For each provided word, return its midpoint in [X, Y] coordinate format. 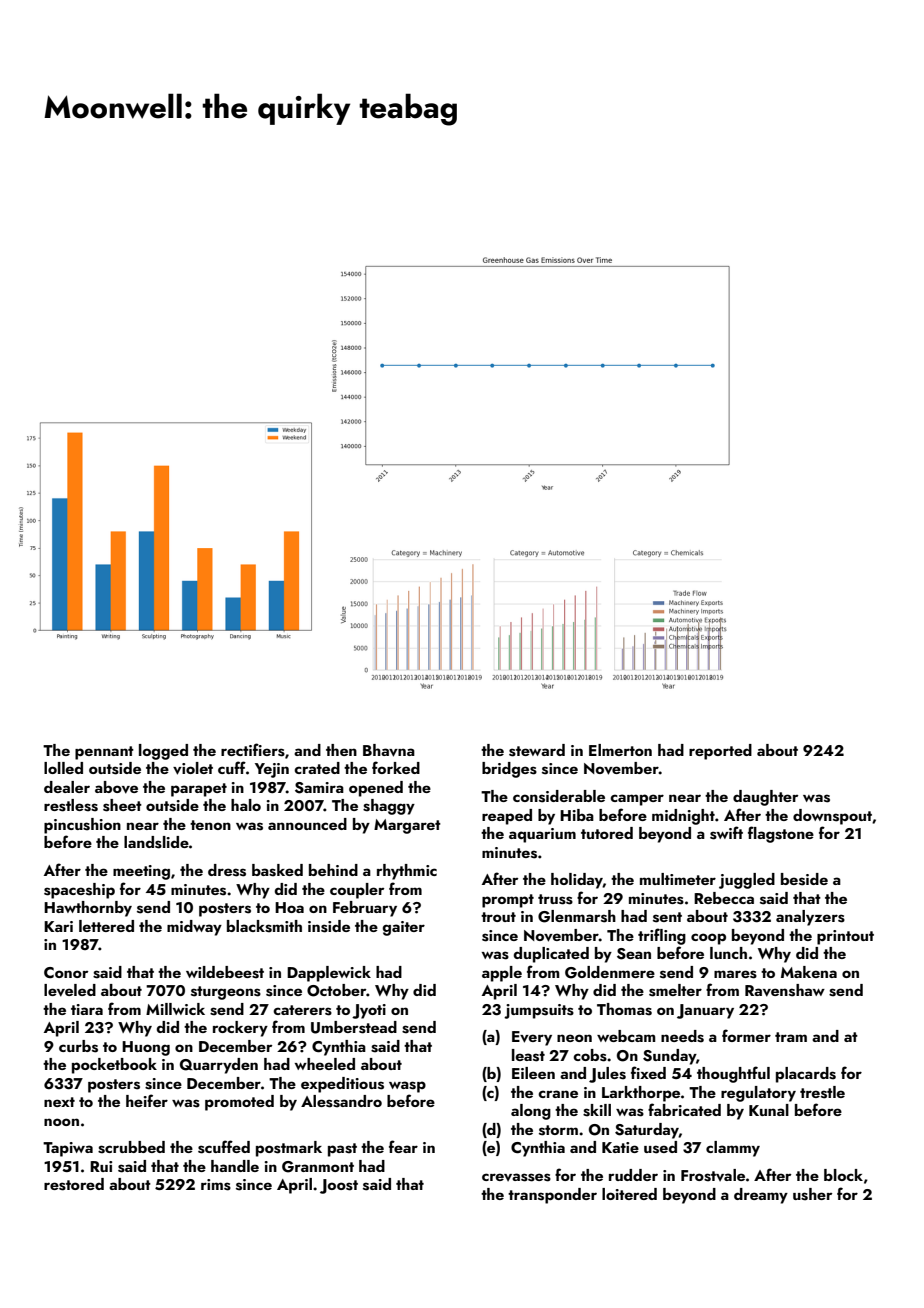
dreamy [761, 1196]
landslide [156, 842]
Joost [339, 1186]
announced [307, 824]
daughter [765, 798]
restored [74, 1184]
